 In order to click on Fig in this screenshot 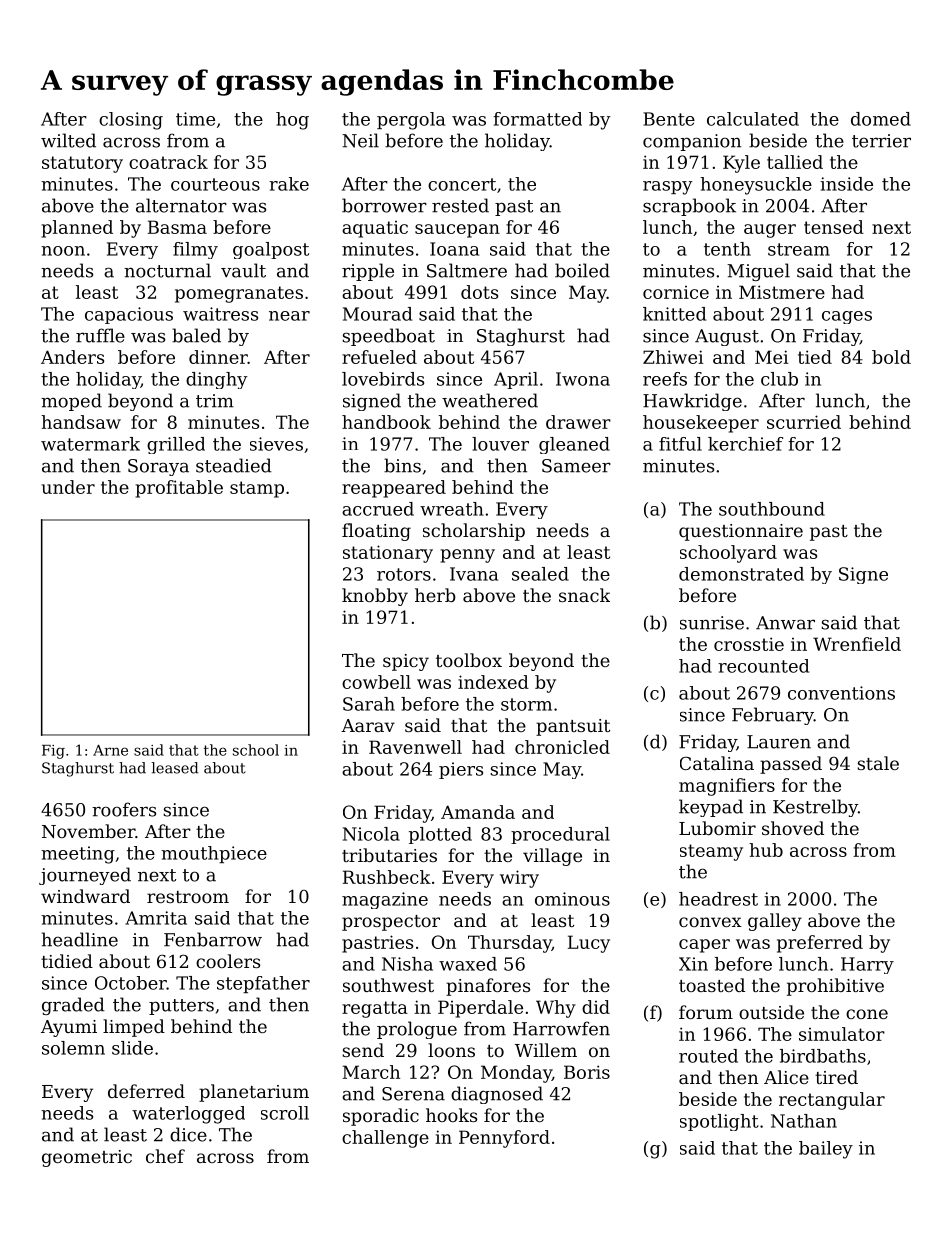, I will do `click(53, 752)`.
